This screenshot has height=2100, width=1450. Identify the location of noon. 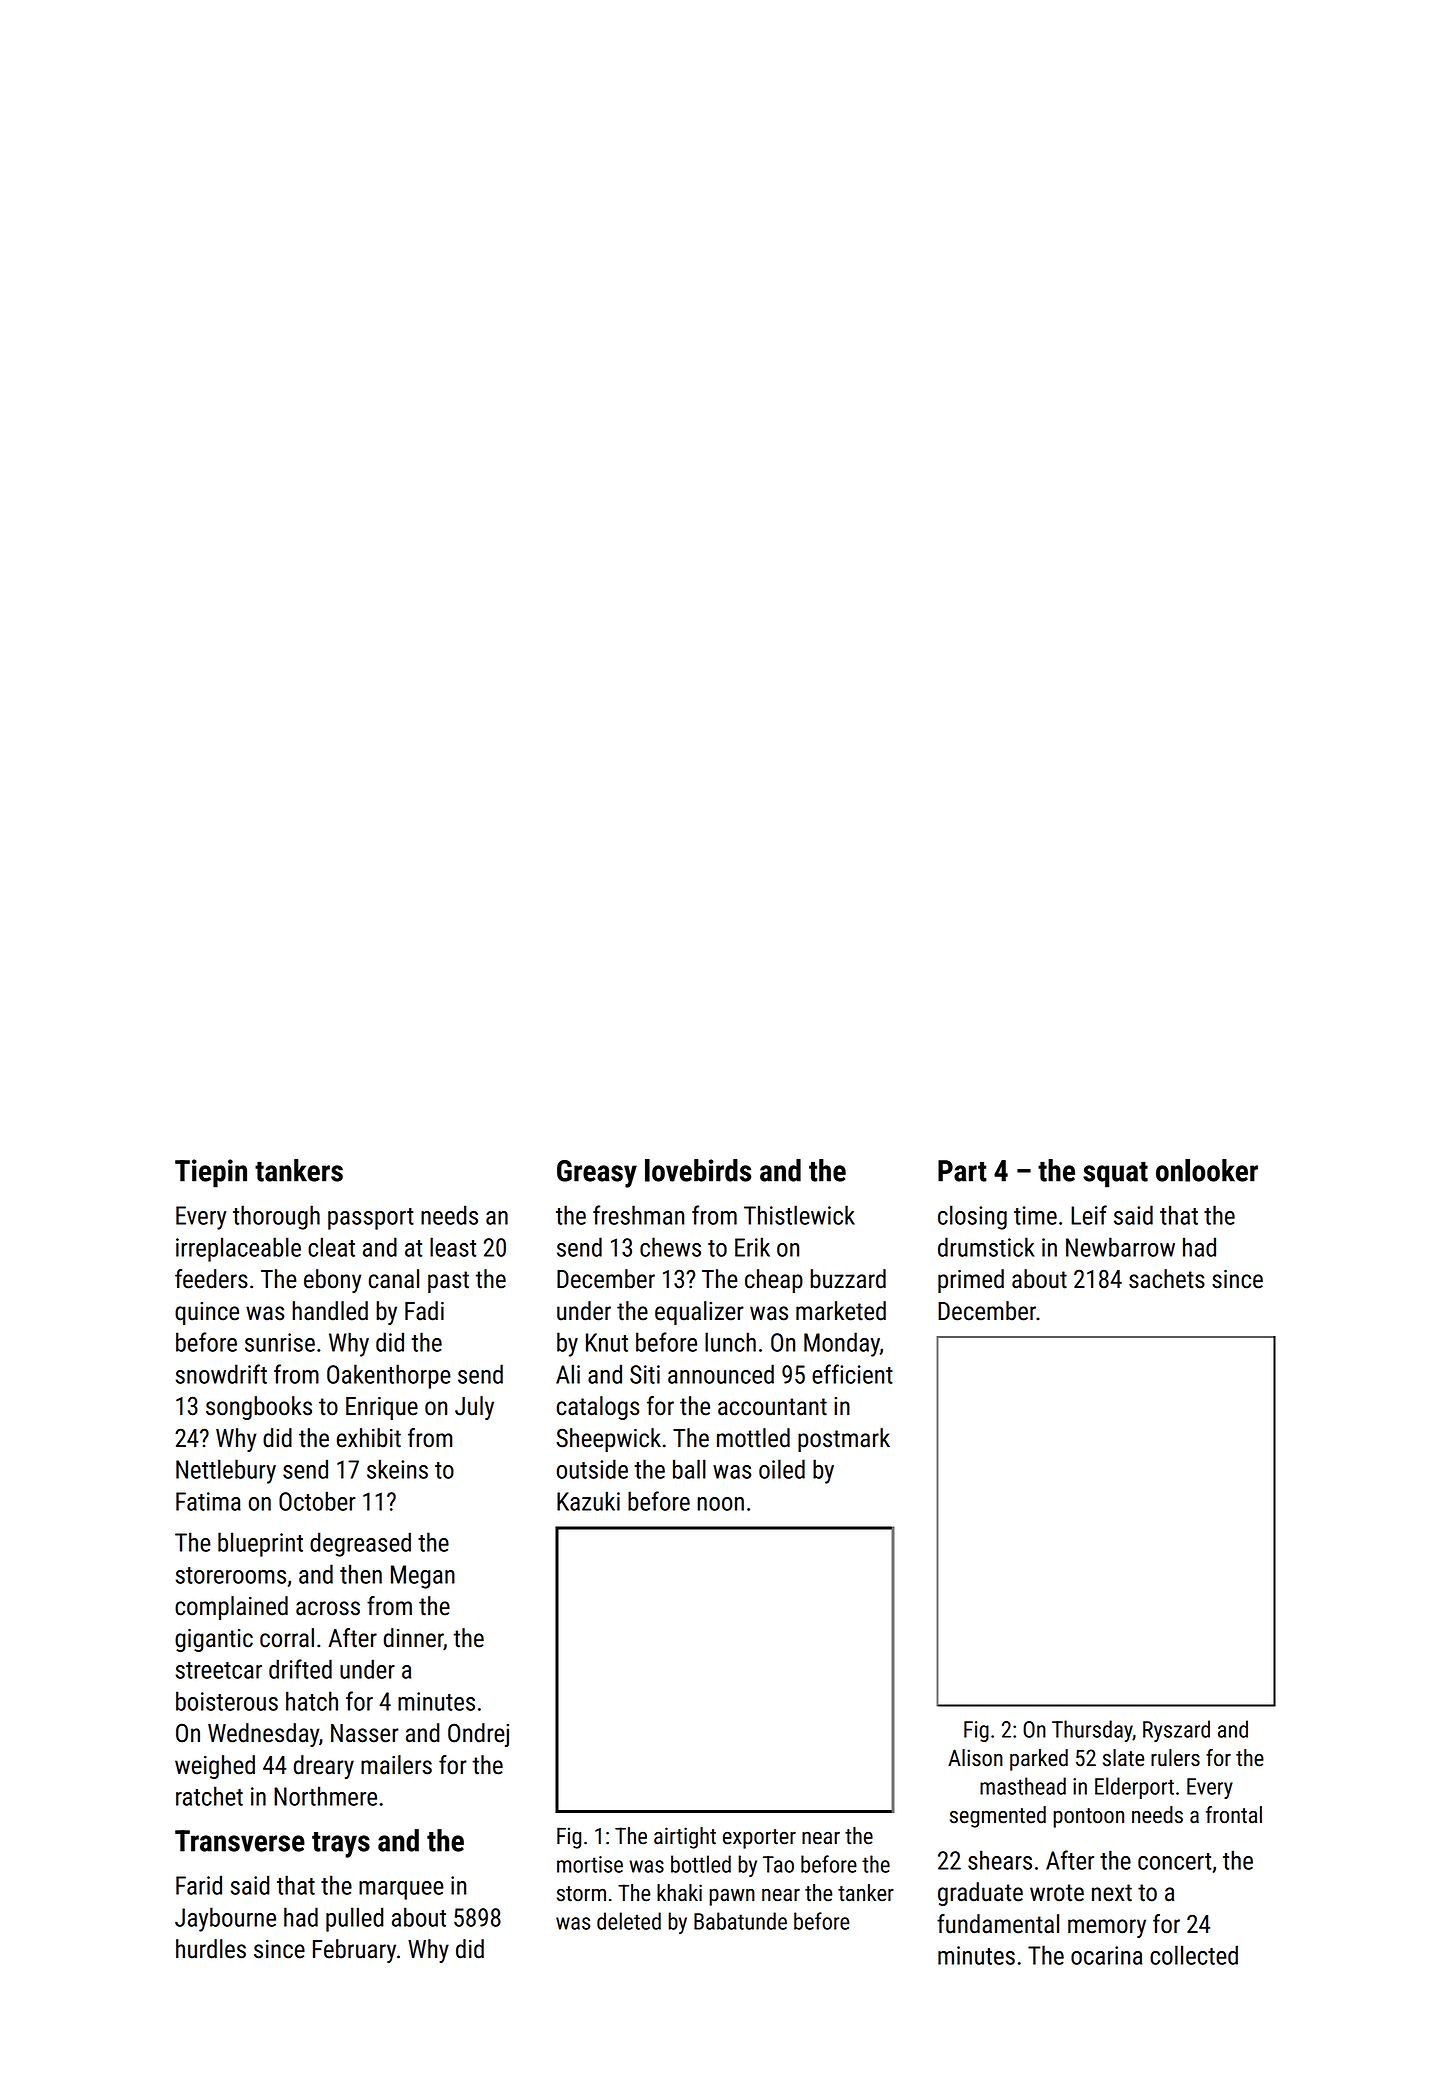
(720, 1504).
